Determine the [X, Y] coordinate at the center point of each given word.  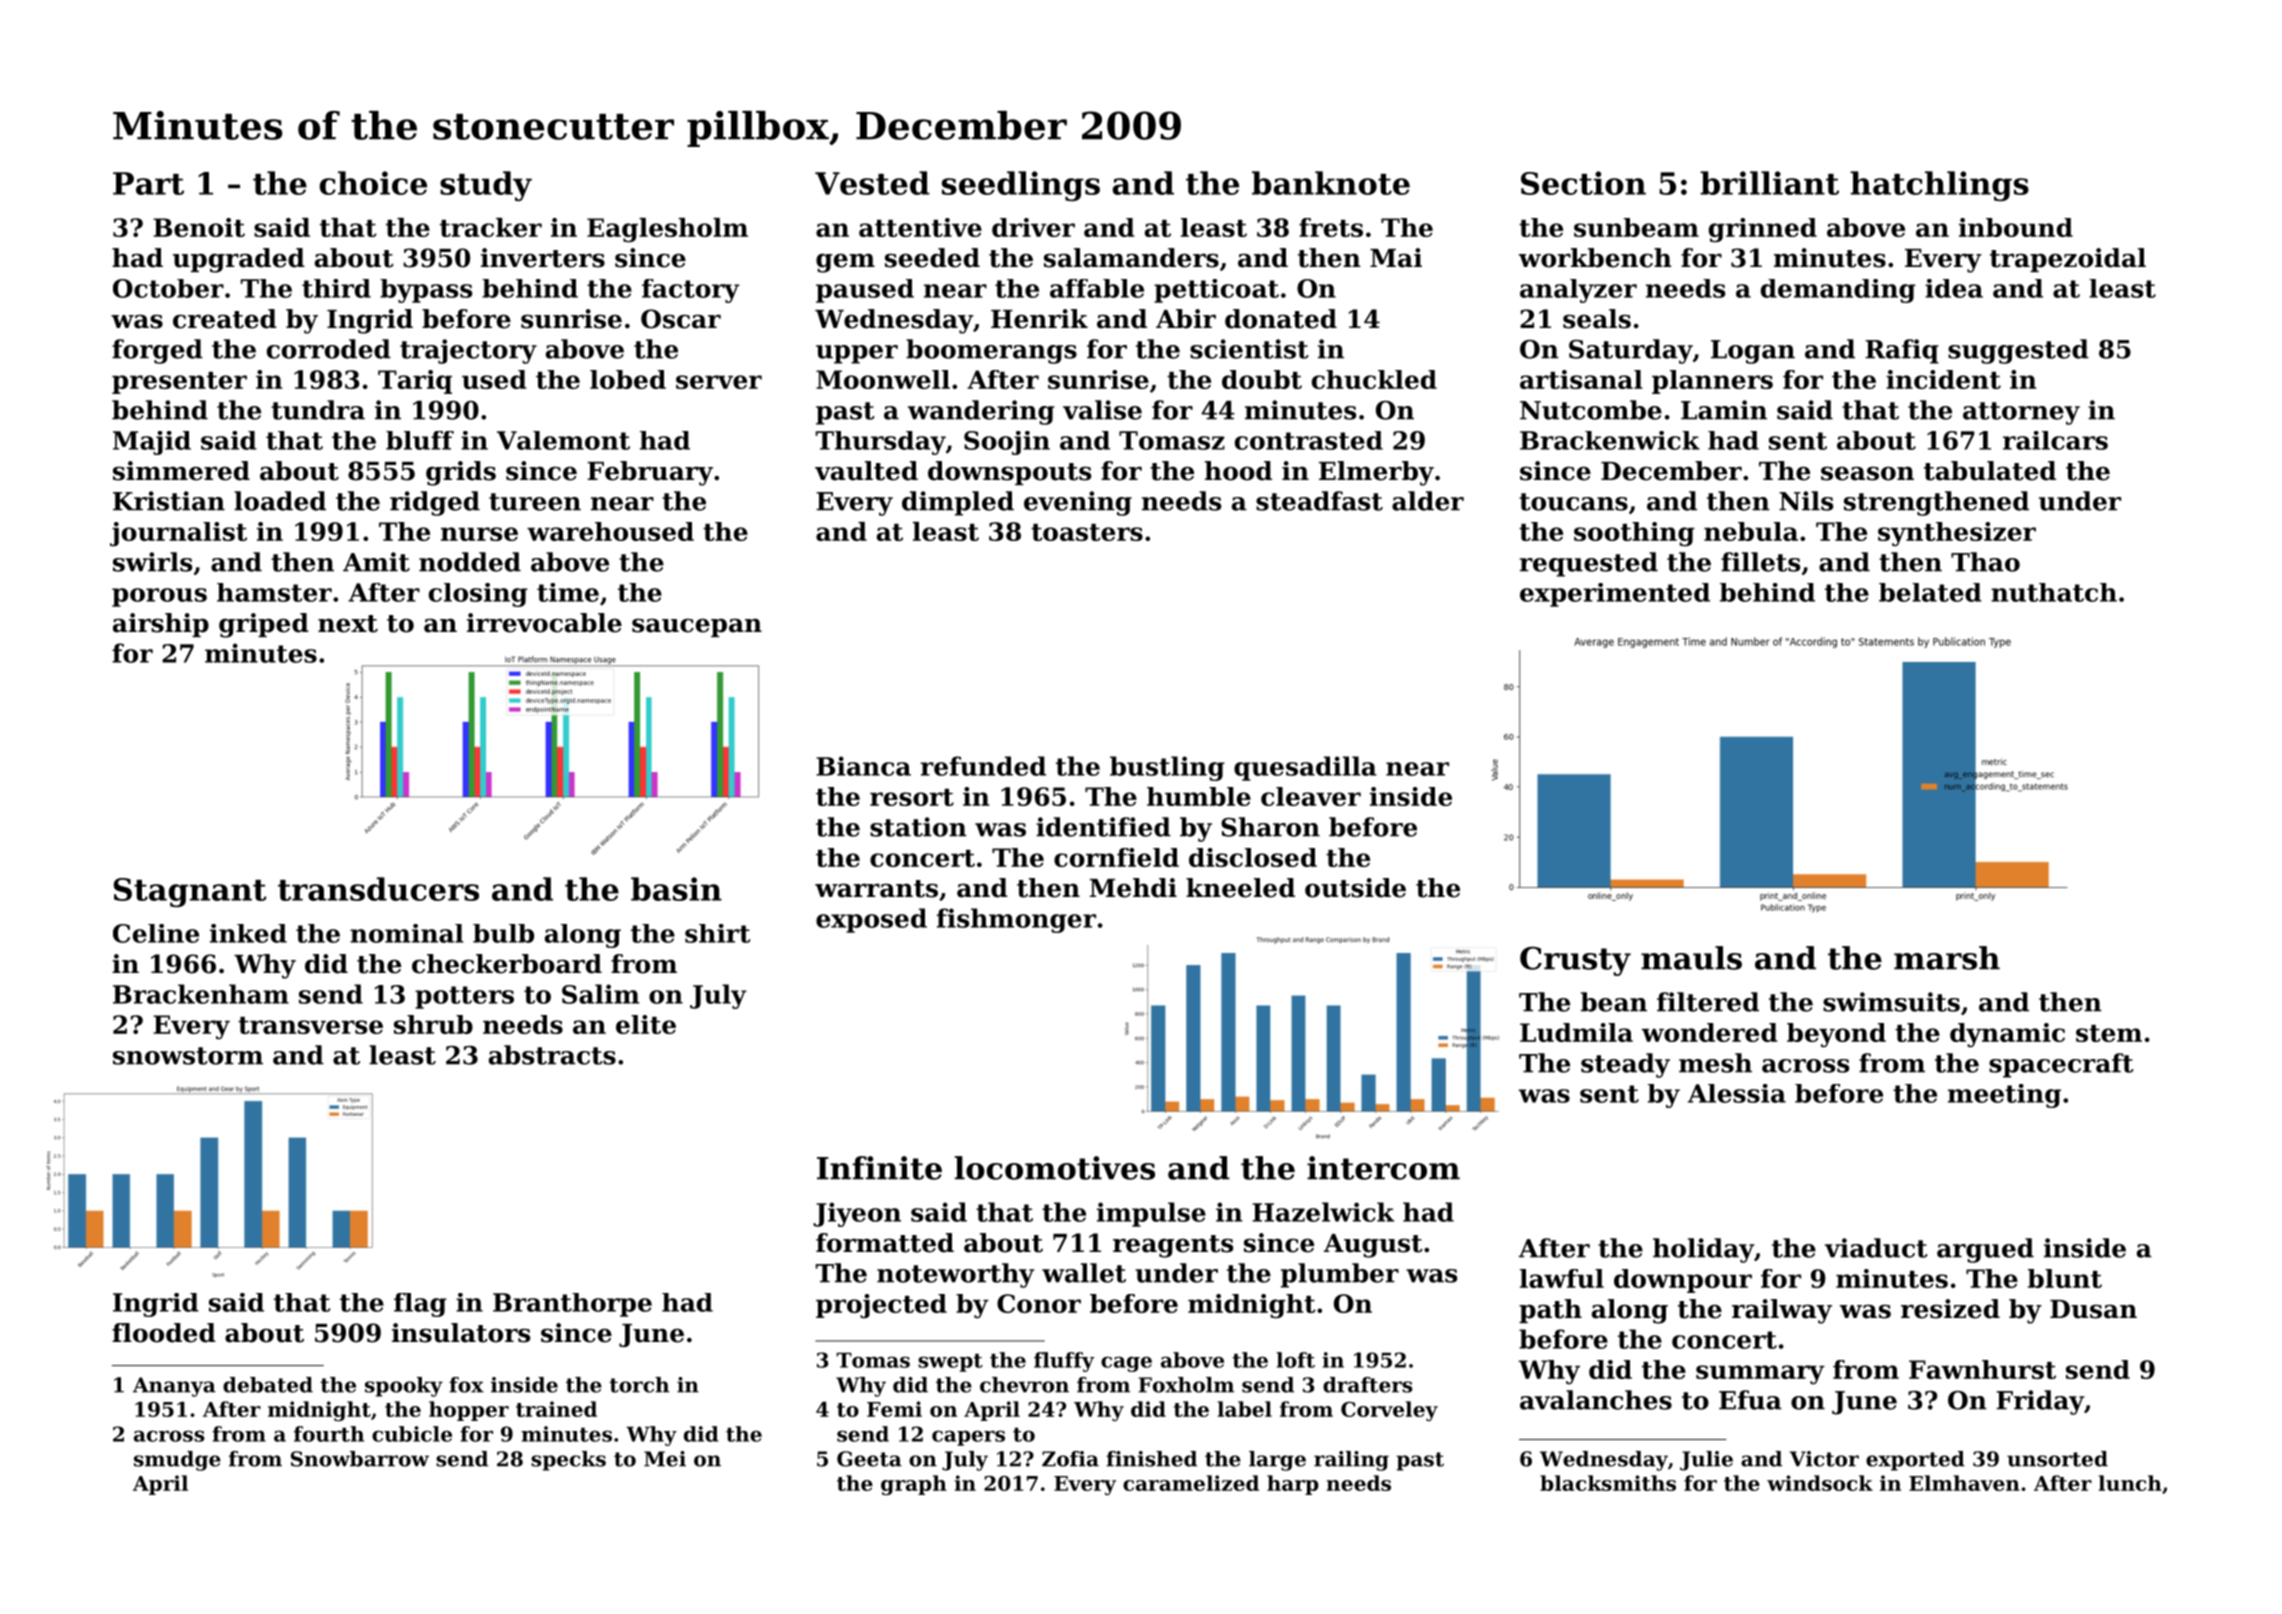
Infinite [879, 1168]
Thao [1985, 562]
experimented [1615, 595]
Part [148, 183]
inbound [2016, 227]
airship [161, 625]
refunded [983, 766]
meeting [2004, 1096]
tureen [535, 502]
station [918, 827]
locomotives [1055, 1168]
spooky [404, 1387]
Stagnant [190, 892]
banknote [1331, 183]
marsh [1947, 958]
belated [1930, 592]
